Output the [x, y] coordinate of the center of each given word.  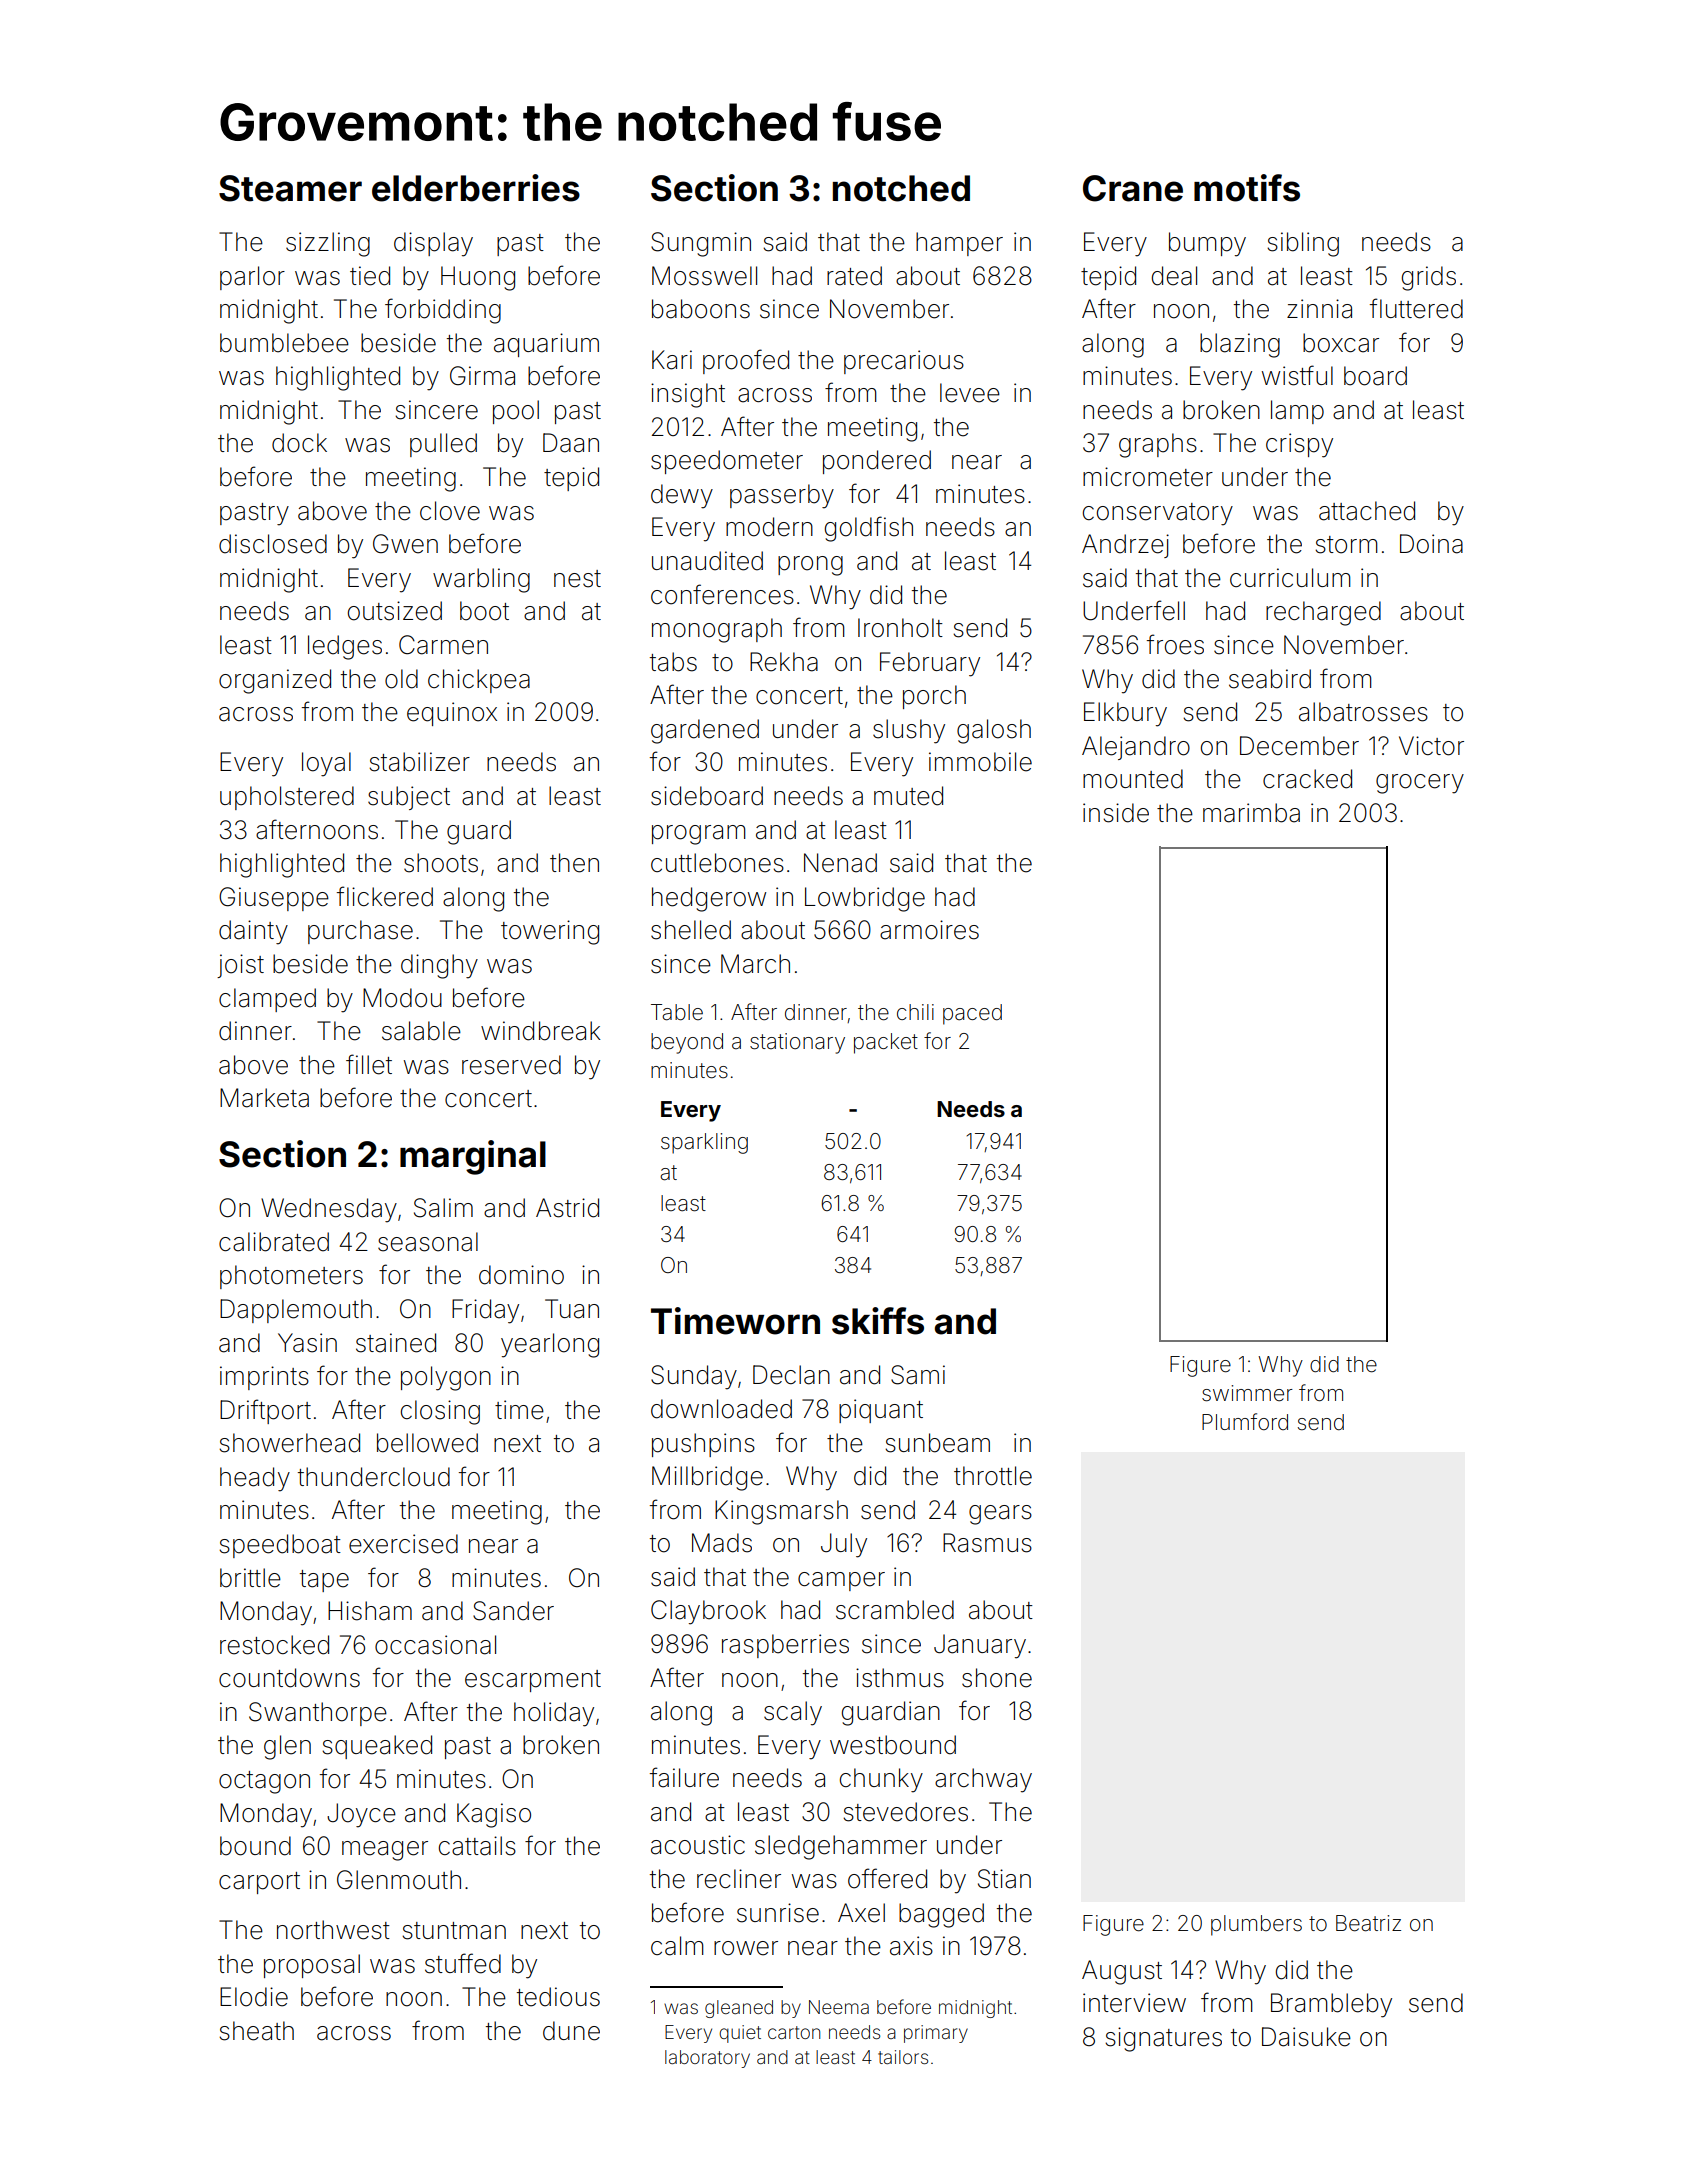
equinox [452, 714]
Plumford [1245, 1421]
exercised [403, 1544]
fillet [369, 1064]
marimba [1251, 813]
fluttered [1416, 308]
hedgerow [709, 899]
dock [299, 443]
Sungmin [701, 244]
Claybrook [708, 1612]
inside [1116, 813]
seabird [1270, 679]
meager [385, 1851]
